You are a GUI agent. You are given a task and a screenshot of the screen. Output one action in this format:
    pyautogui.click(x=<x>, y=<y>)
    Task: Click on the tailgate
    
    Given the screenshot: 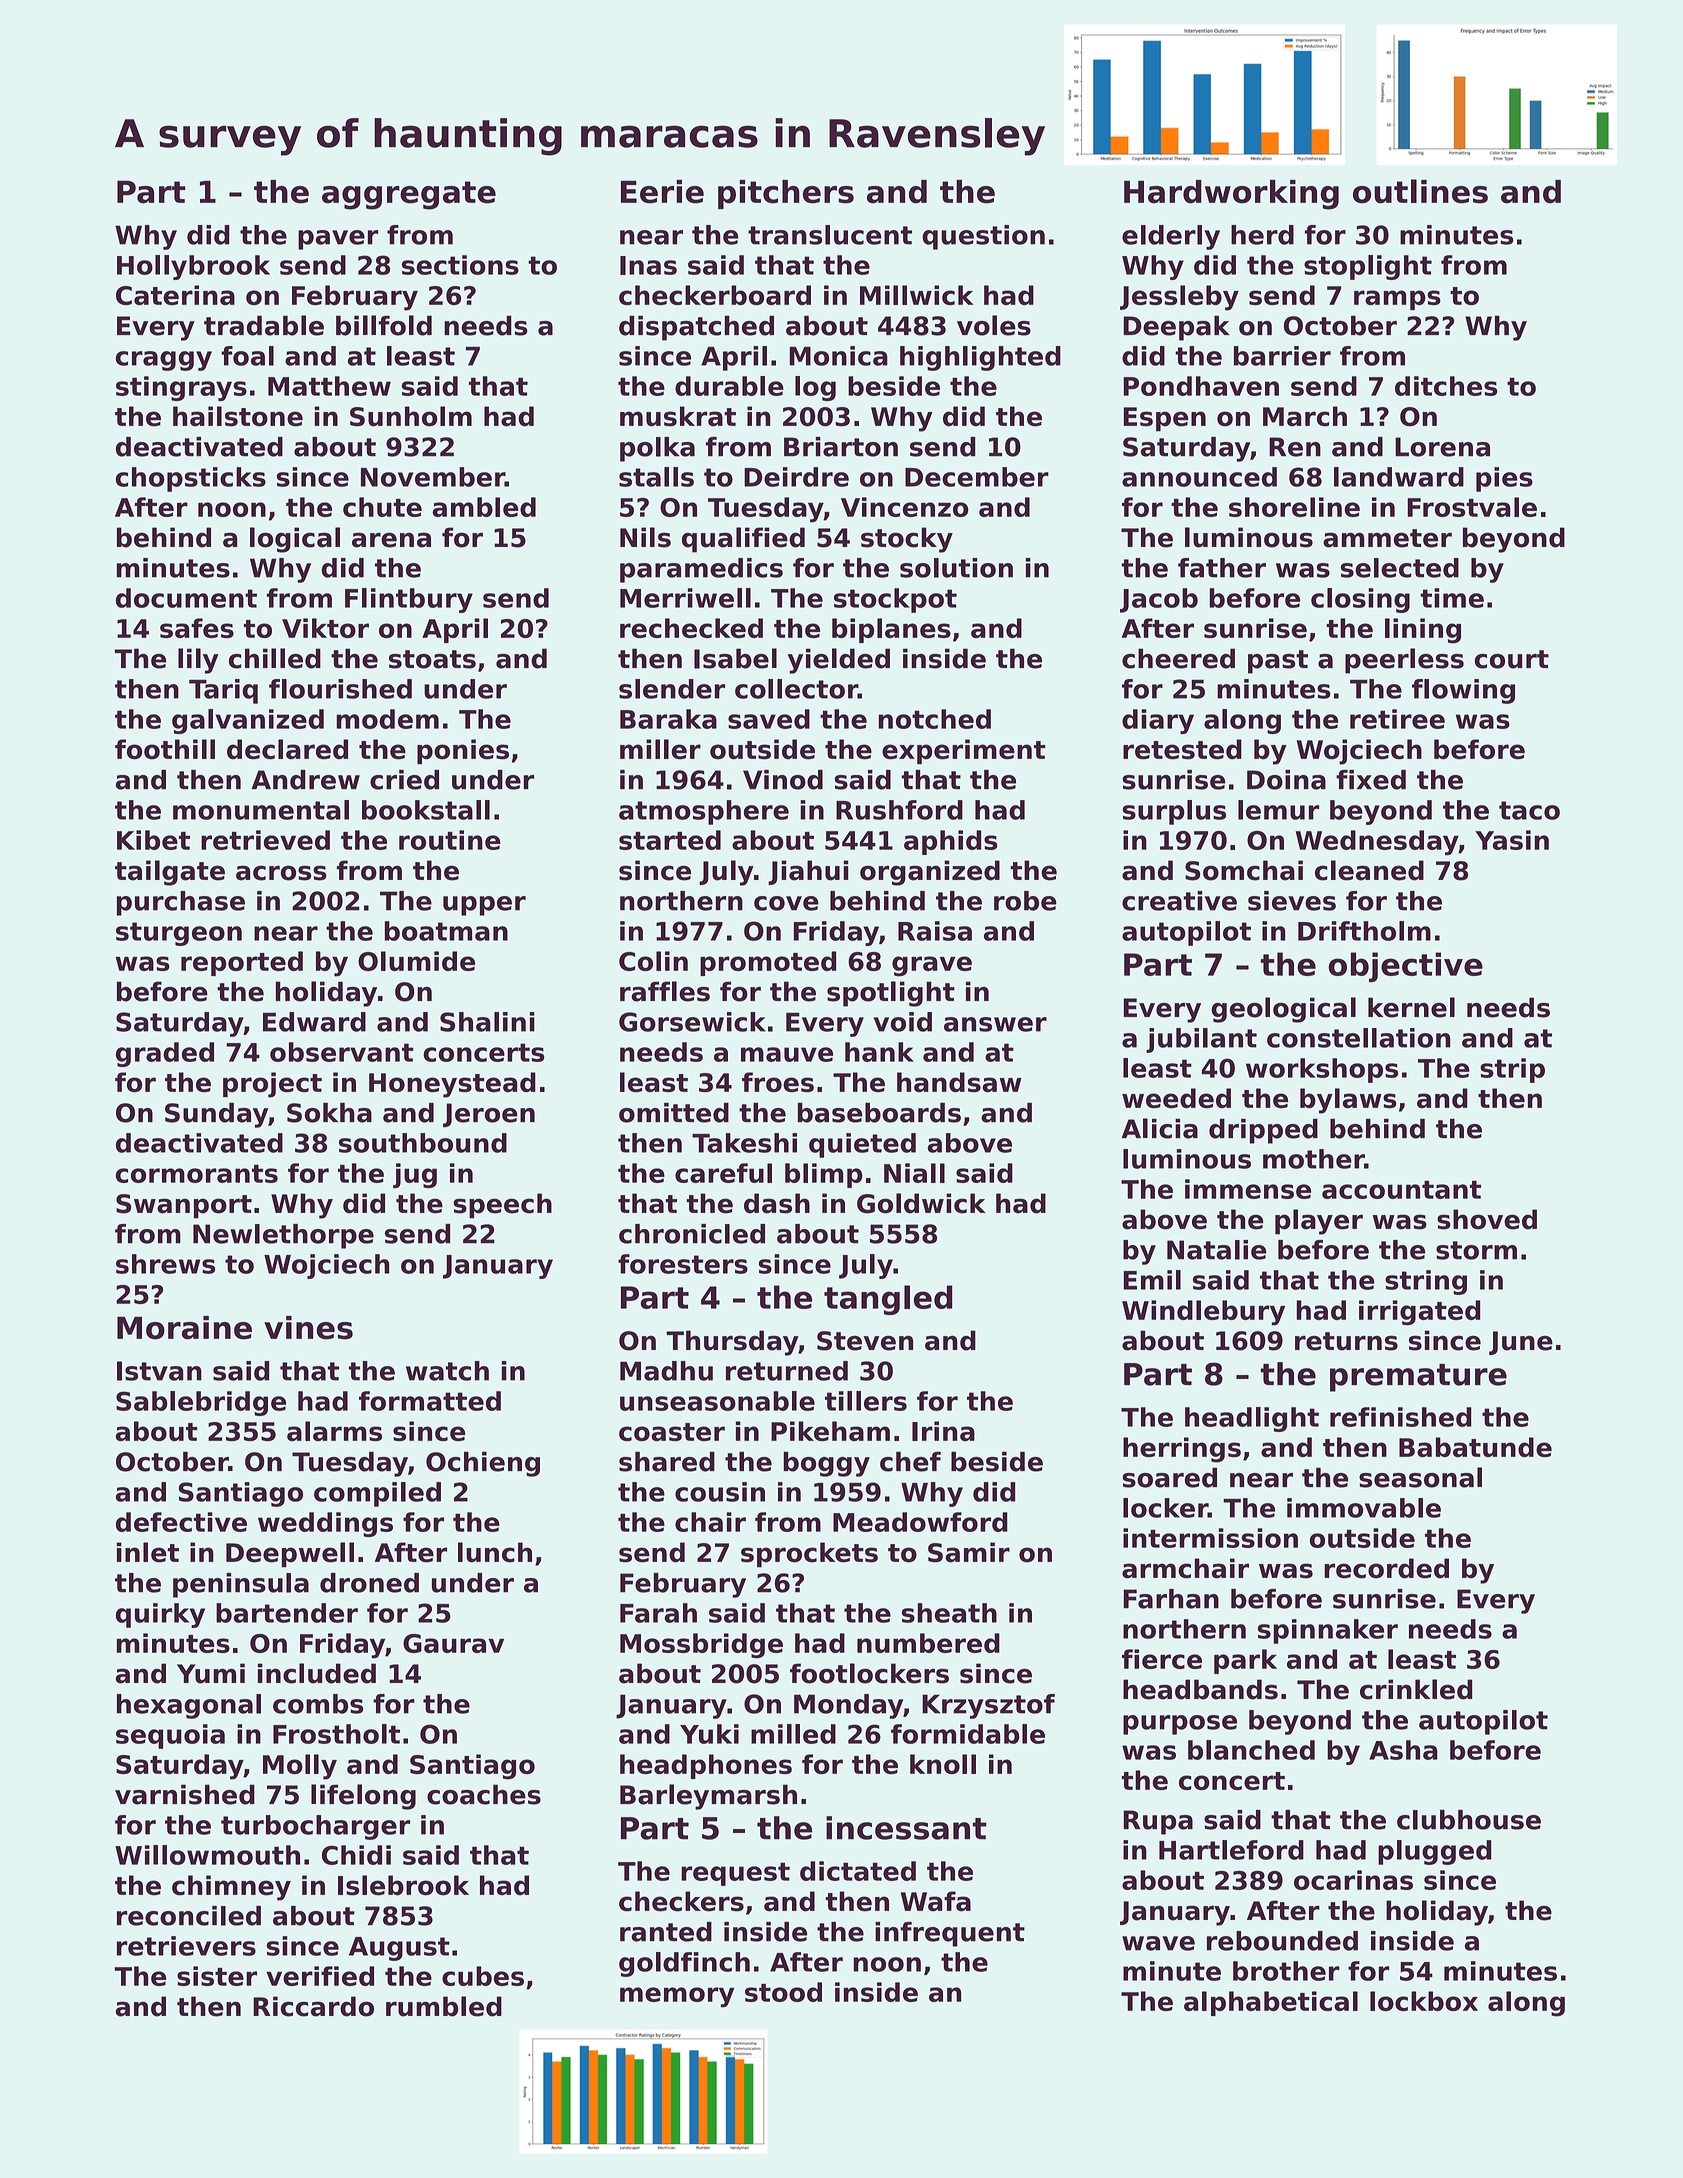 What is the action you would take?
    pyautogui.click(x=170, y=873)
